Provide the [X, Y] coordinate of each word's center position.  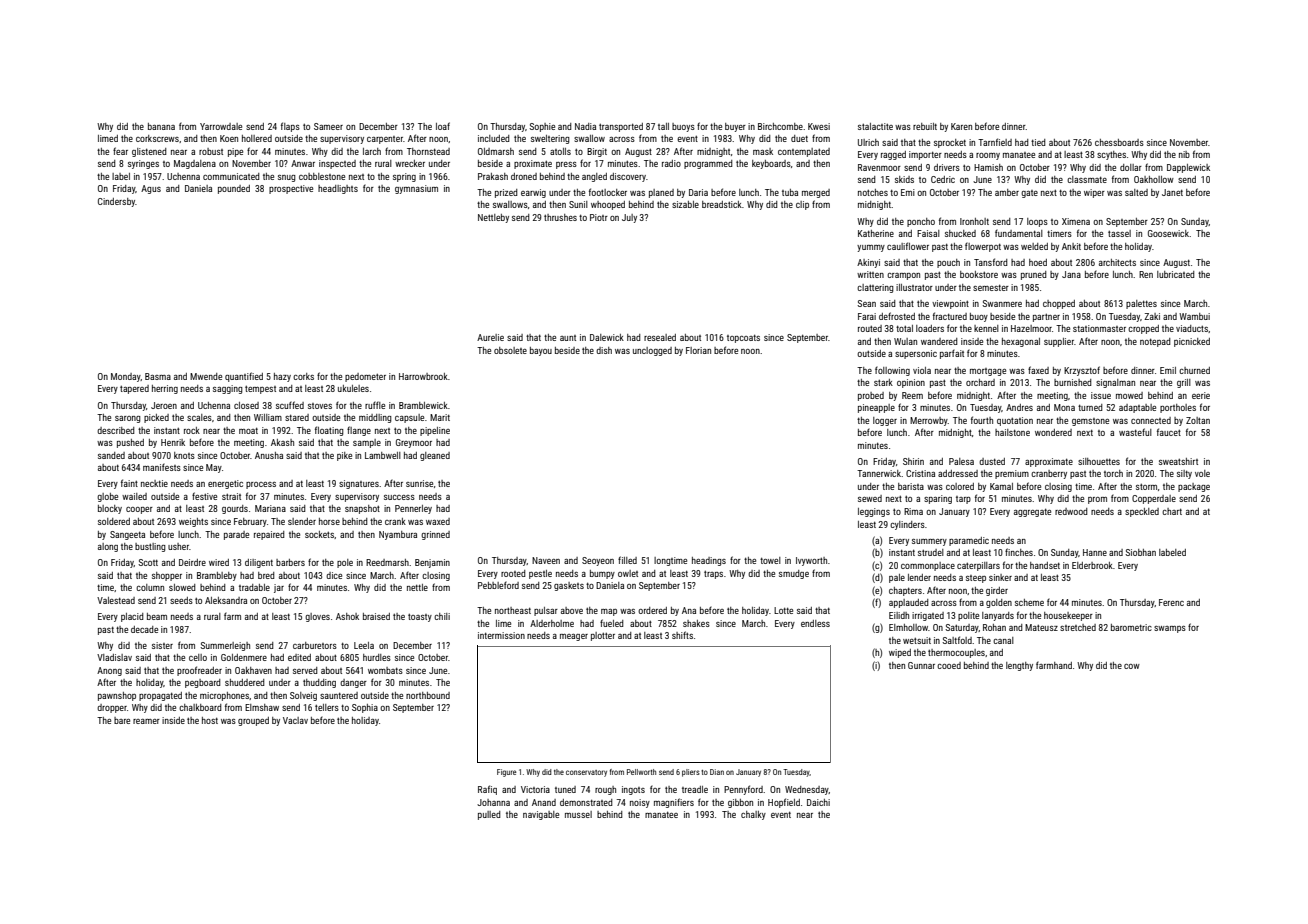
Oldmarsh [496, 151]
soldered [114, 521]
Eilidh [899, 615]
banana [161, 126]
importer [925, 155]
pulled [489, 815]
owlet [628, 573]
